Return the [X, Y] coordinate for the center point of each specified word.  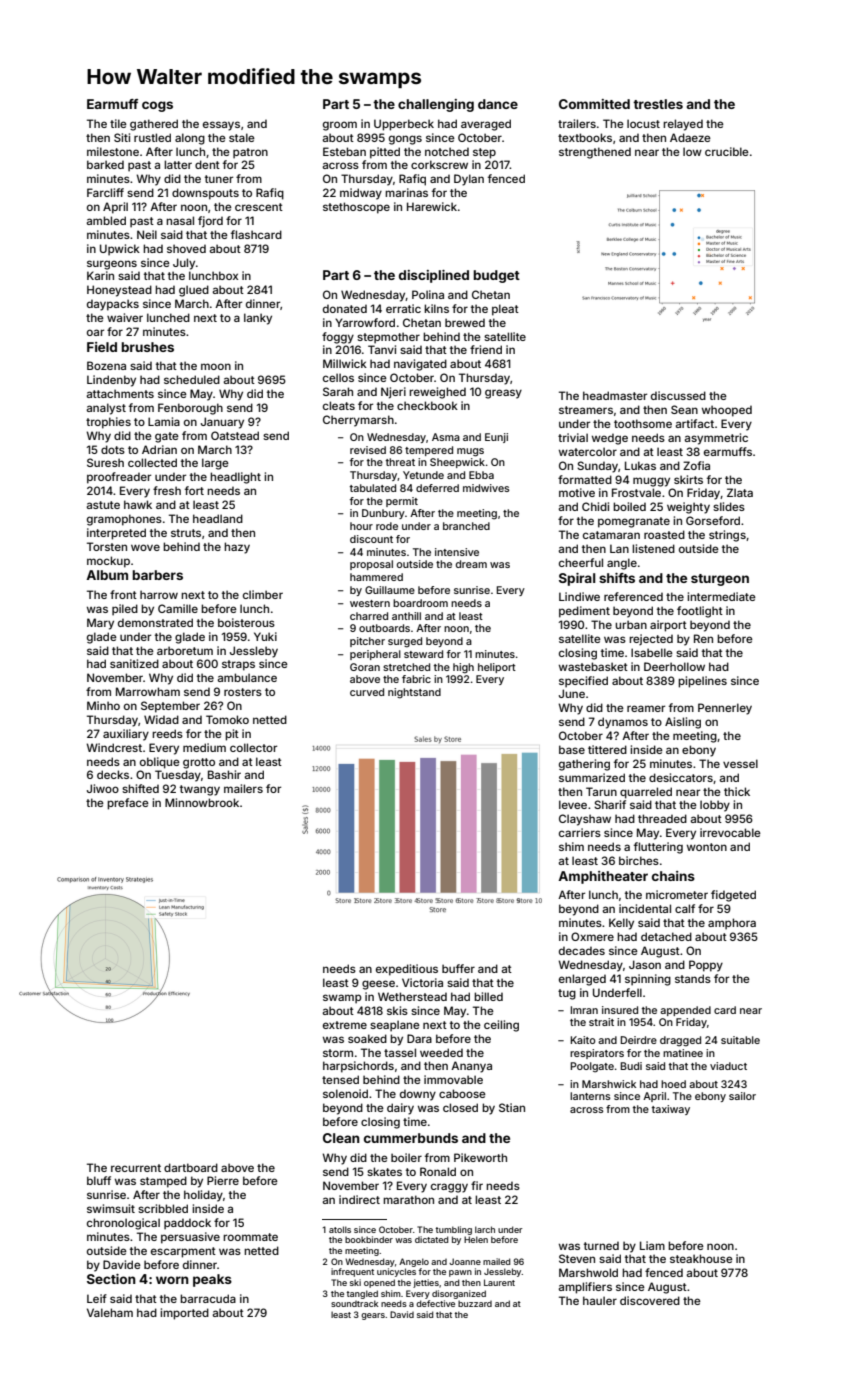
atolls [340, 1229]
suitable [740, 1040]
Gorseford [713, 520]
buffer [458, 968]
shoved [186, 248]
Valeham [110, 1312]
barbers [157, 575]
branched [466, 526]
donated [345, 309]
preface [128, 804]
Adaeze [690, 137]
